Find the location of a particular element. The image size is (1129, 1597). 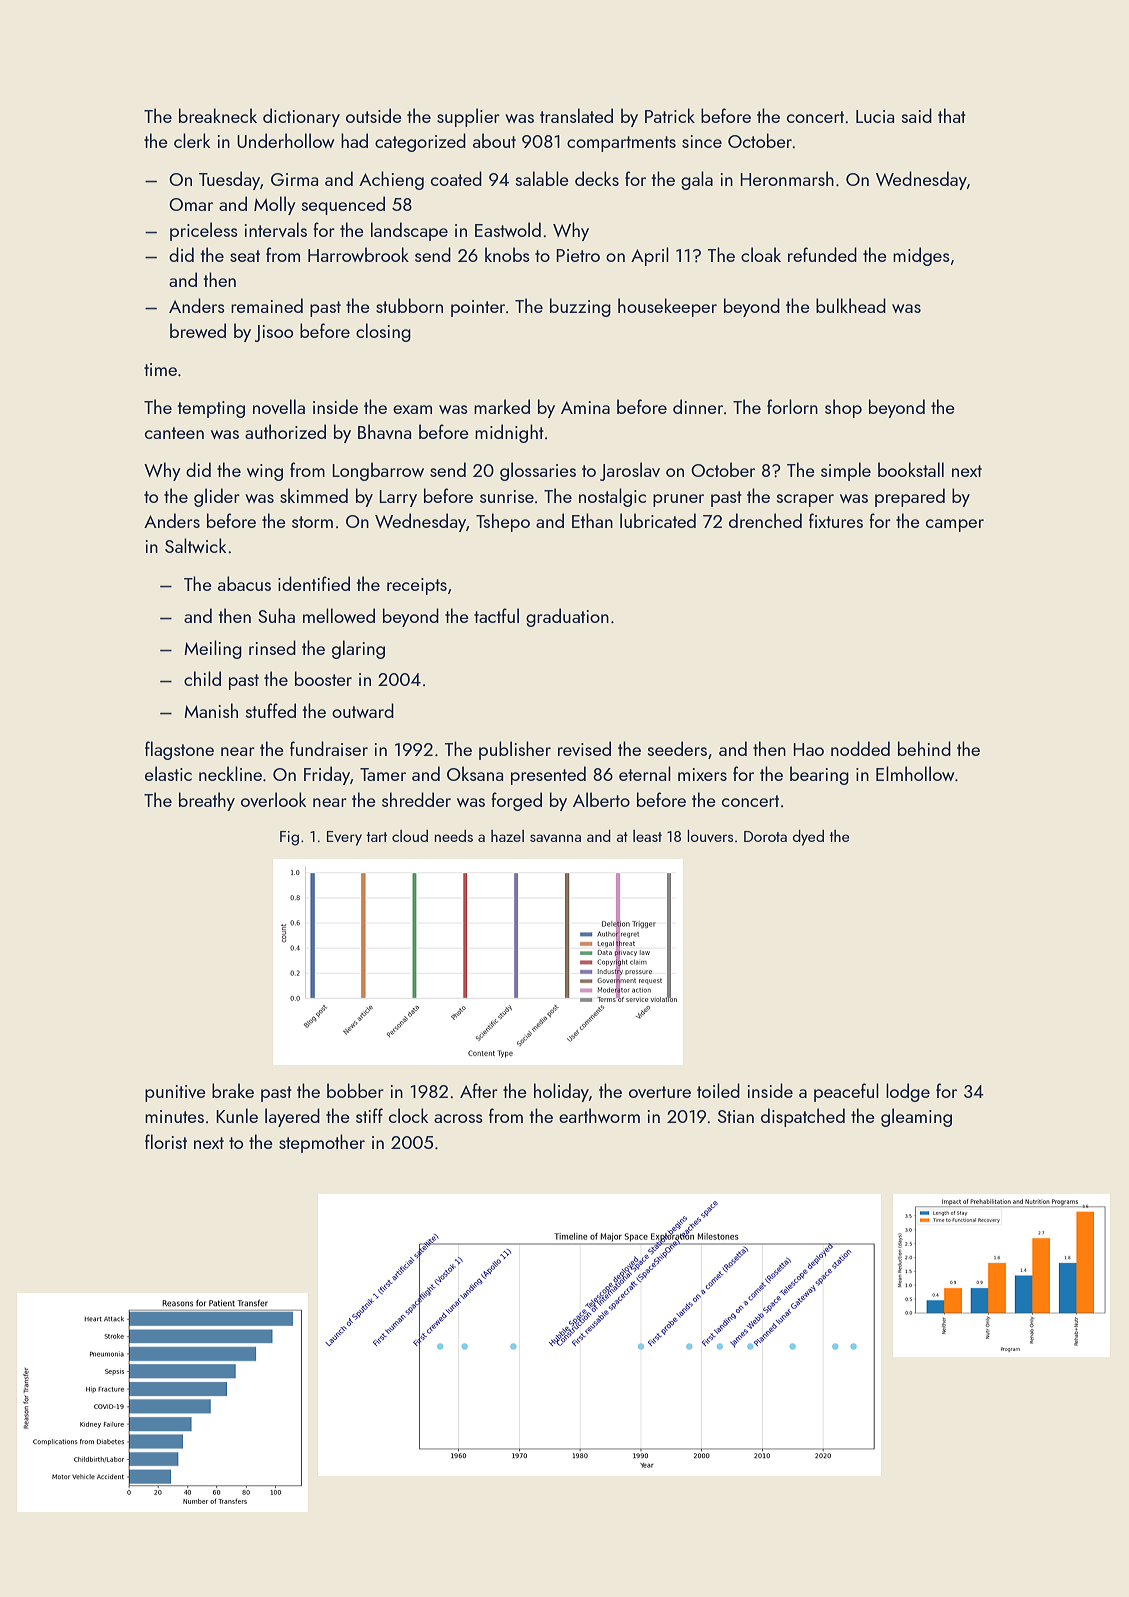

Oksana is located at coordinates (475, 773).
